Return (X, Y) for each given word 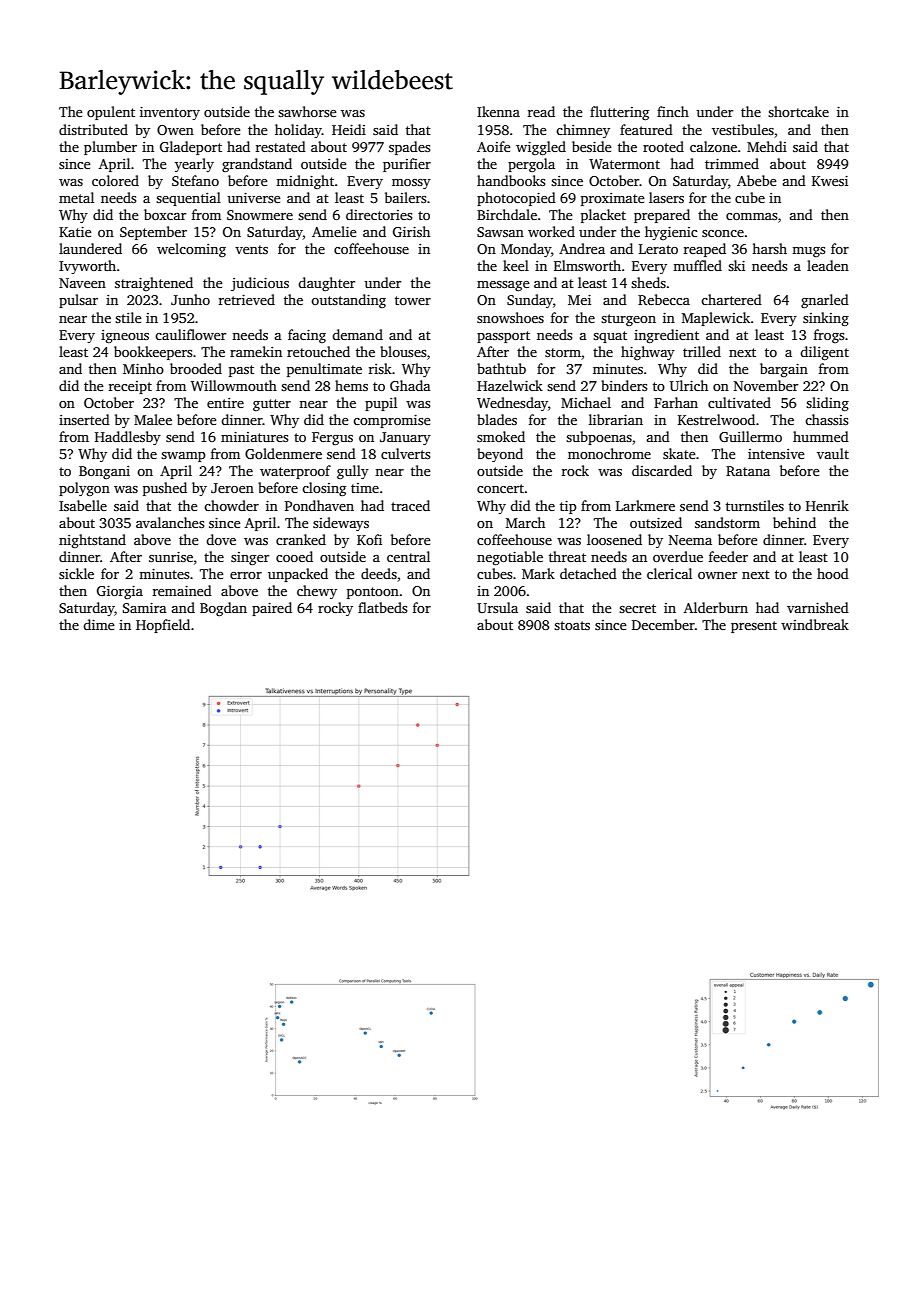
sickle (76, 573)
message (503, 286)
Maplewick (716, 319)
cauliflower (190, 334)
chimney (583, 131)
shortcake (798, 111)
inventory (170, 113)
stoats (572, 625)
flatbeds (382, 607)
